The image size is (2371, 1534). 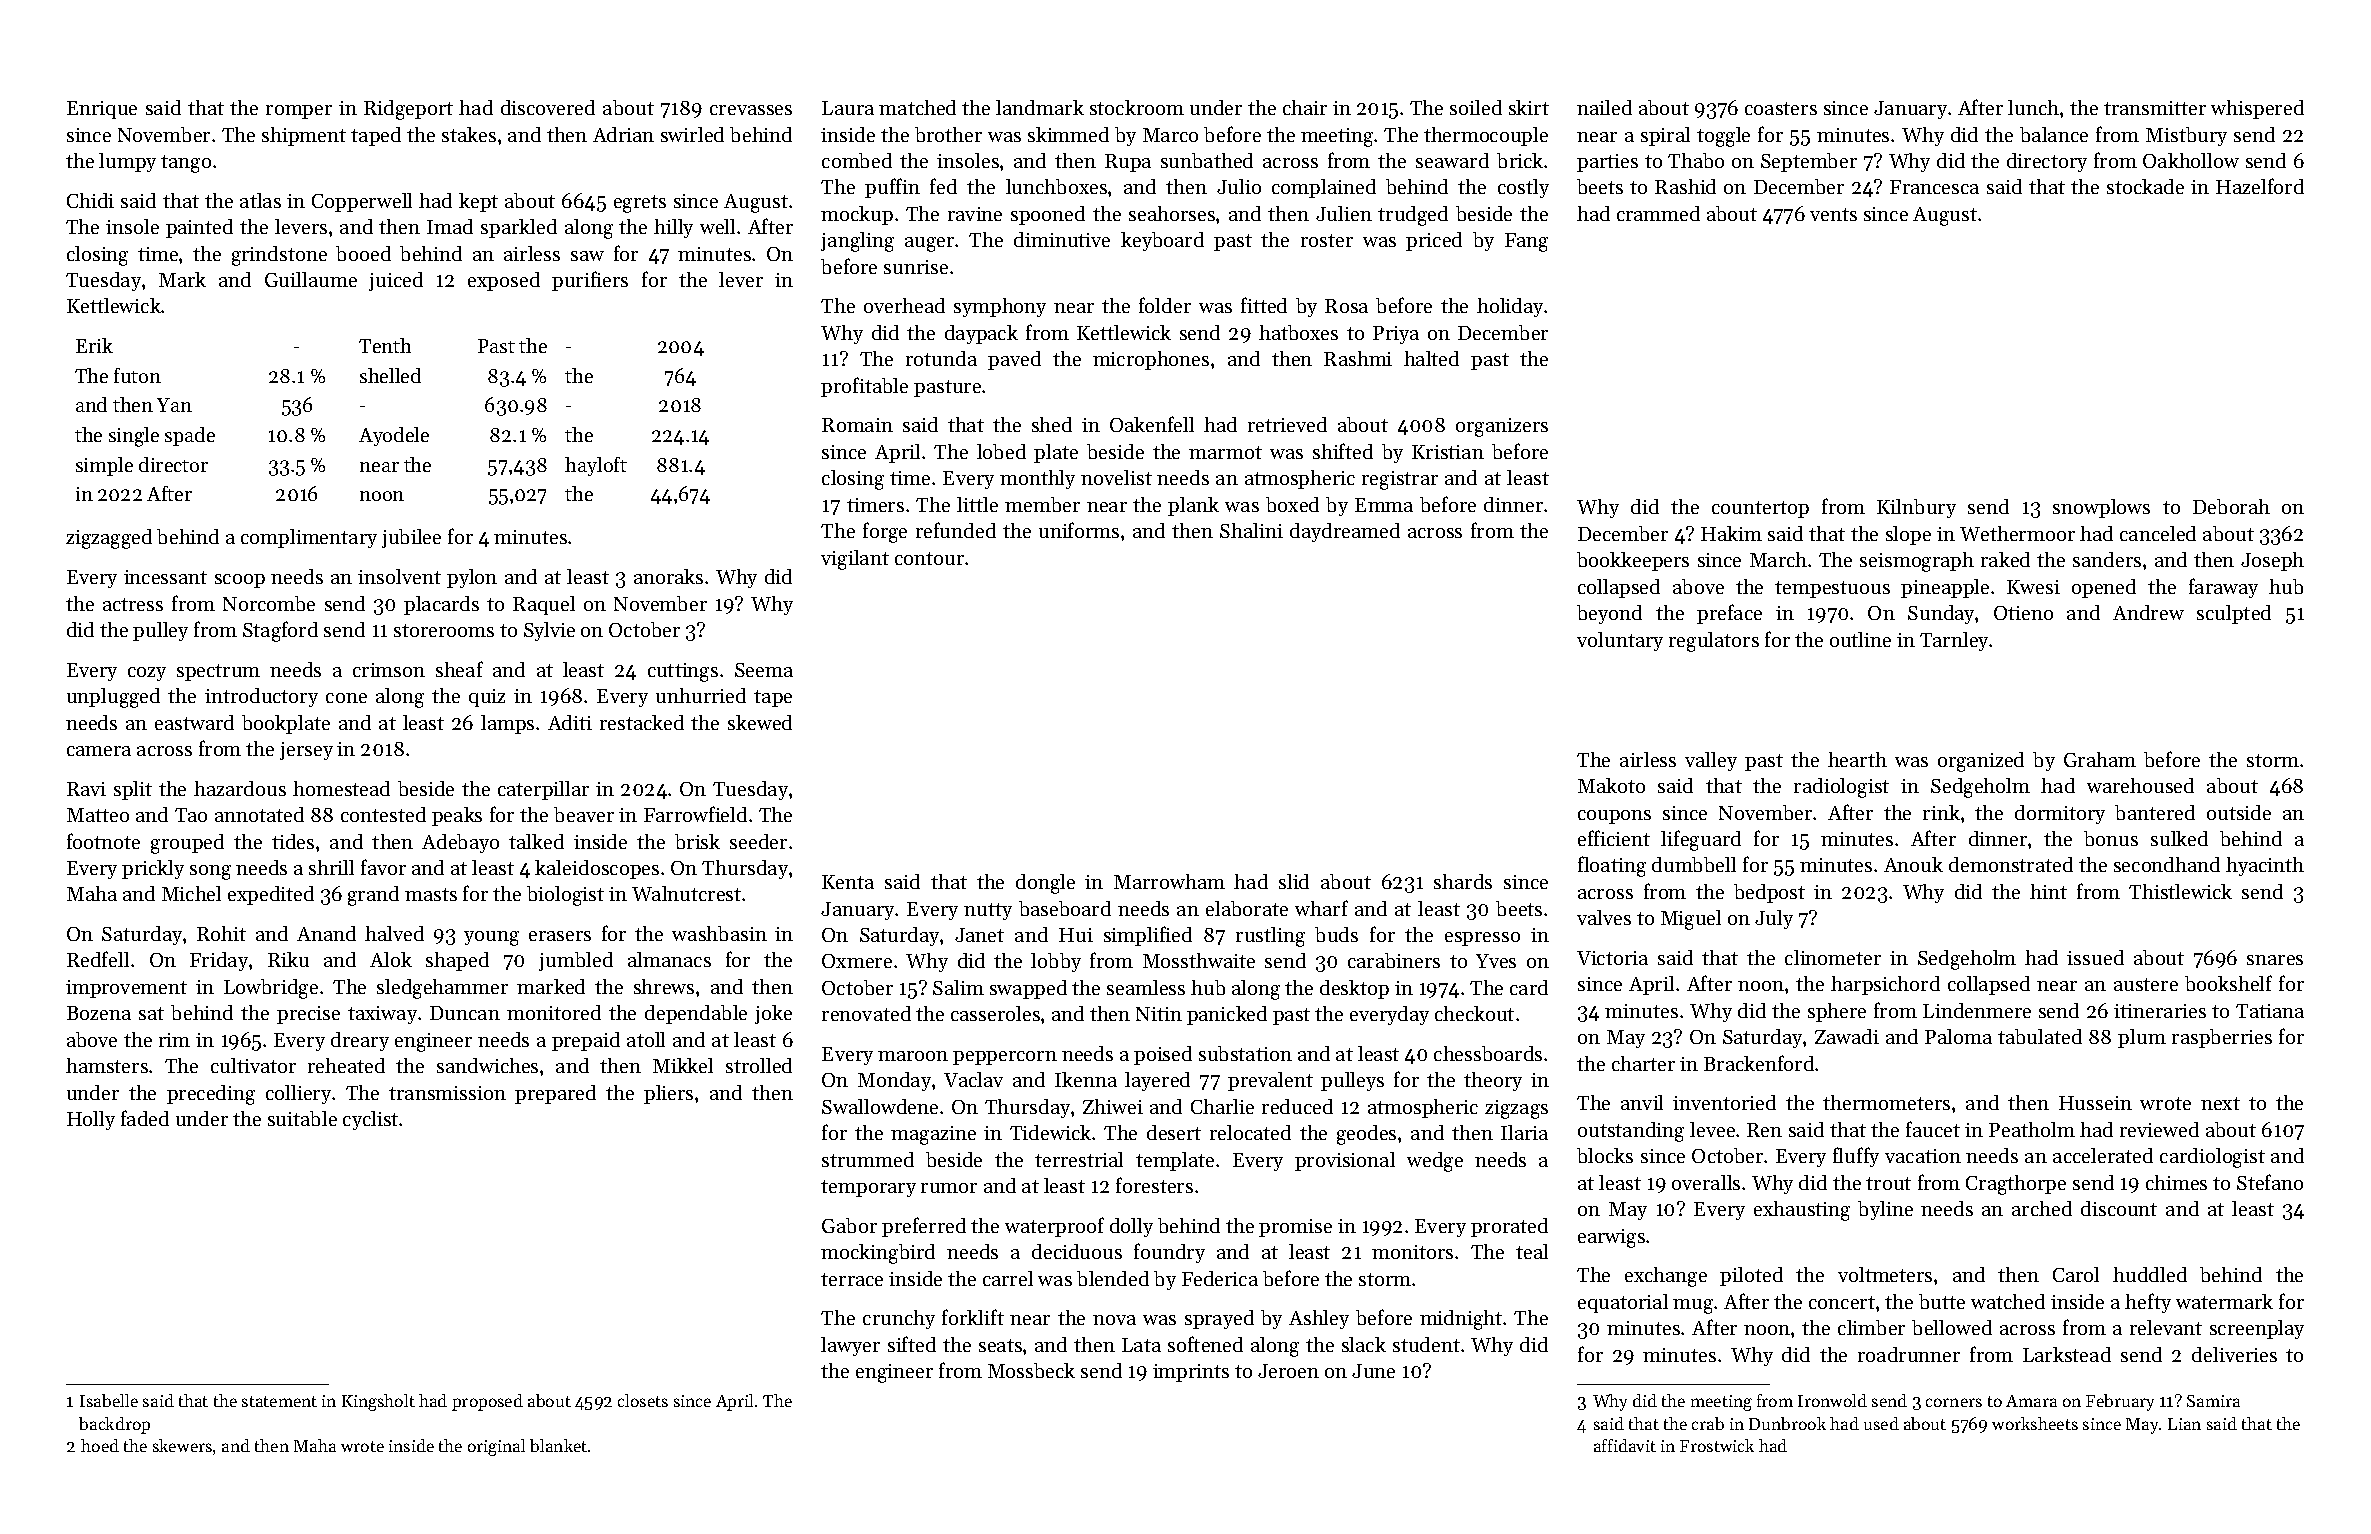 I want to click on Vaclav, so click(x=973, y=1079).
